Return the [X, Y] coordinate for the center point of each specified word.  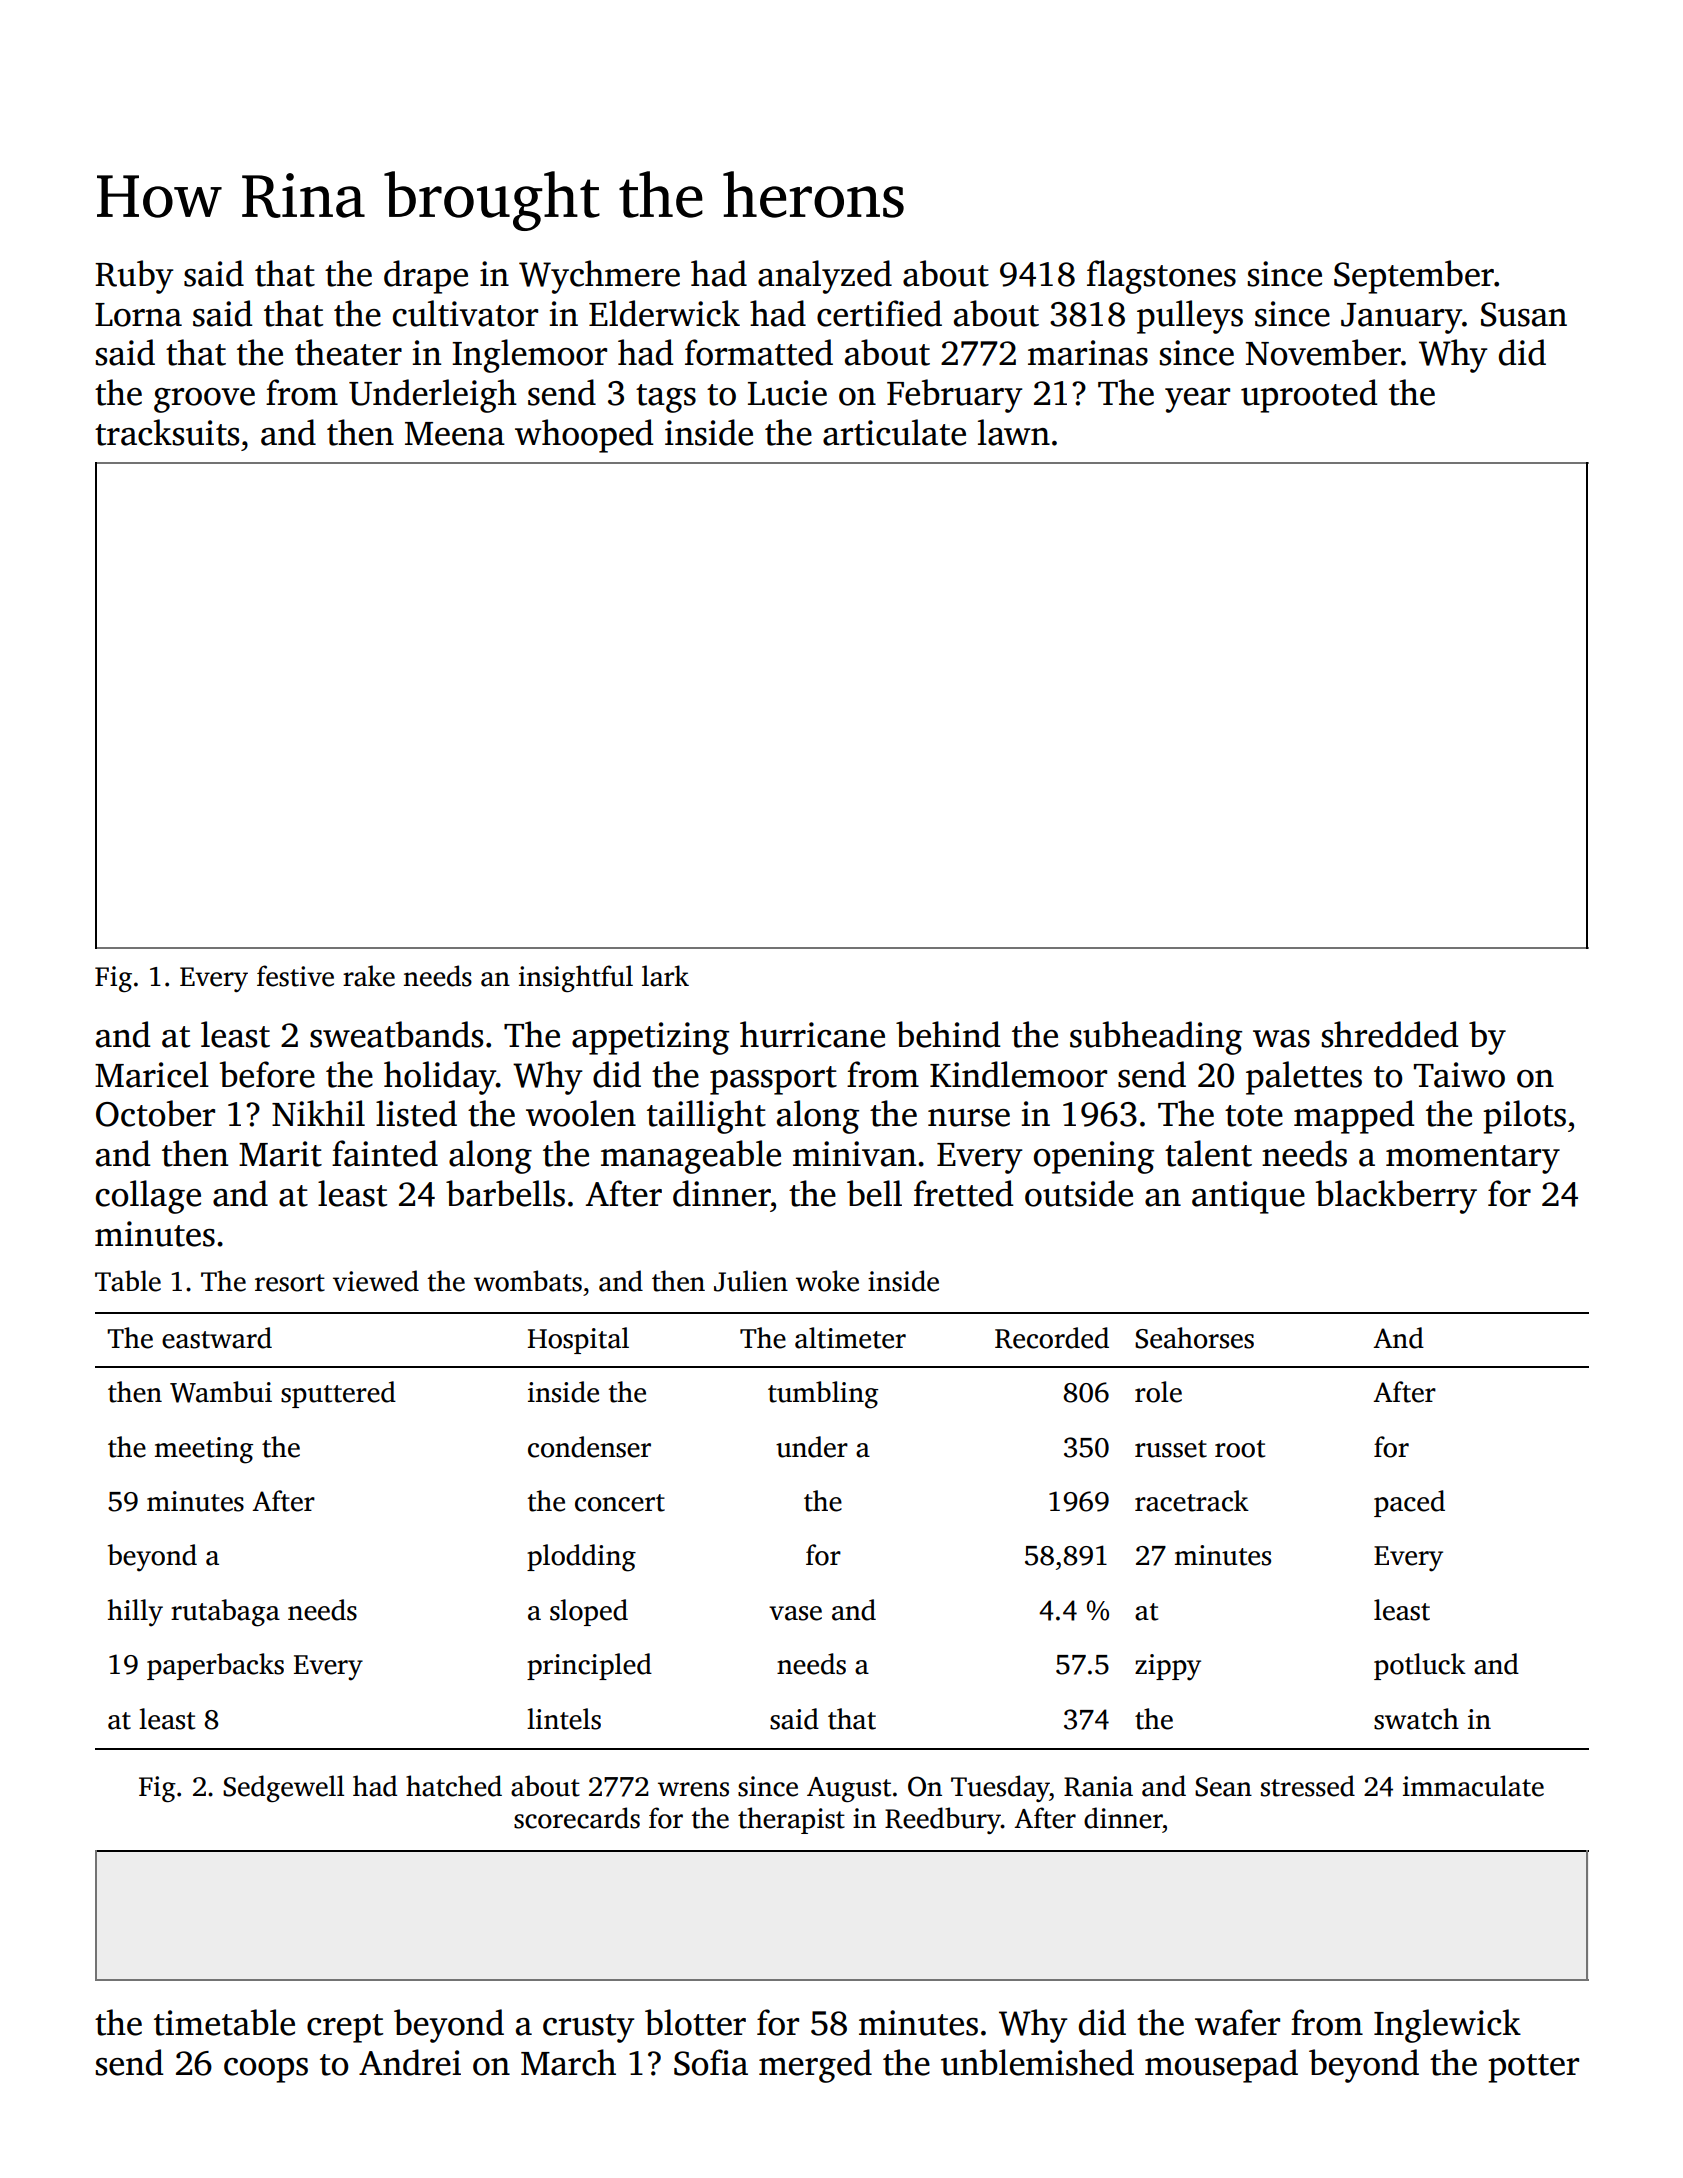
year [1197, 400]
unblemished [1037, 2062]
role [1158, 1392]
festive [295, 976]
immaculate [1473, 1786]
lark [665, 976]
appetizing [650, 1038]
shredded [1390, 1034]
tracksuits [167, 432]
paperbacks [215, 1666]
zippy [1168, 1667]
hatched [454, 1786]
